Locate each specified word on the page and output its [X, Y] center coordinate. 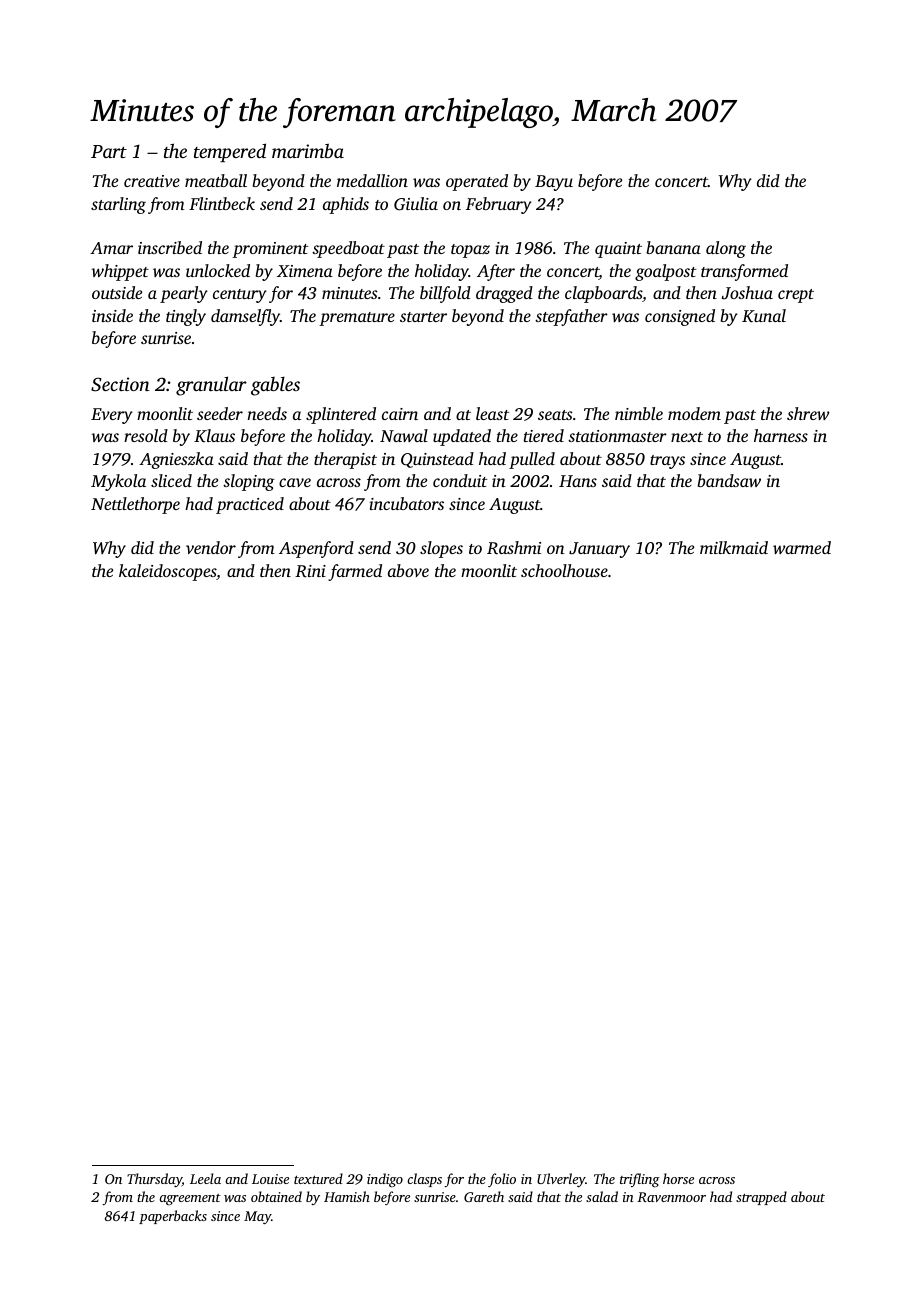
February [499, 205]
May [257, 1217]
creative [152, 181]
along [726, 249]
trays [667, 462]
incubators [407, 503]
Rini [310, 571]
